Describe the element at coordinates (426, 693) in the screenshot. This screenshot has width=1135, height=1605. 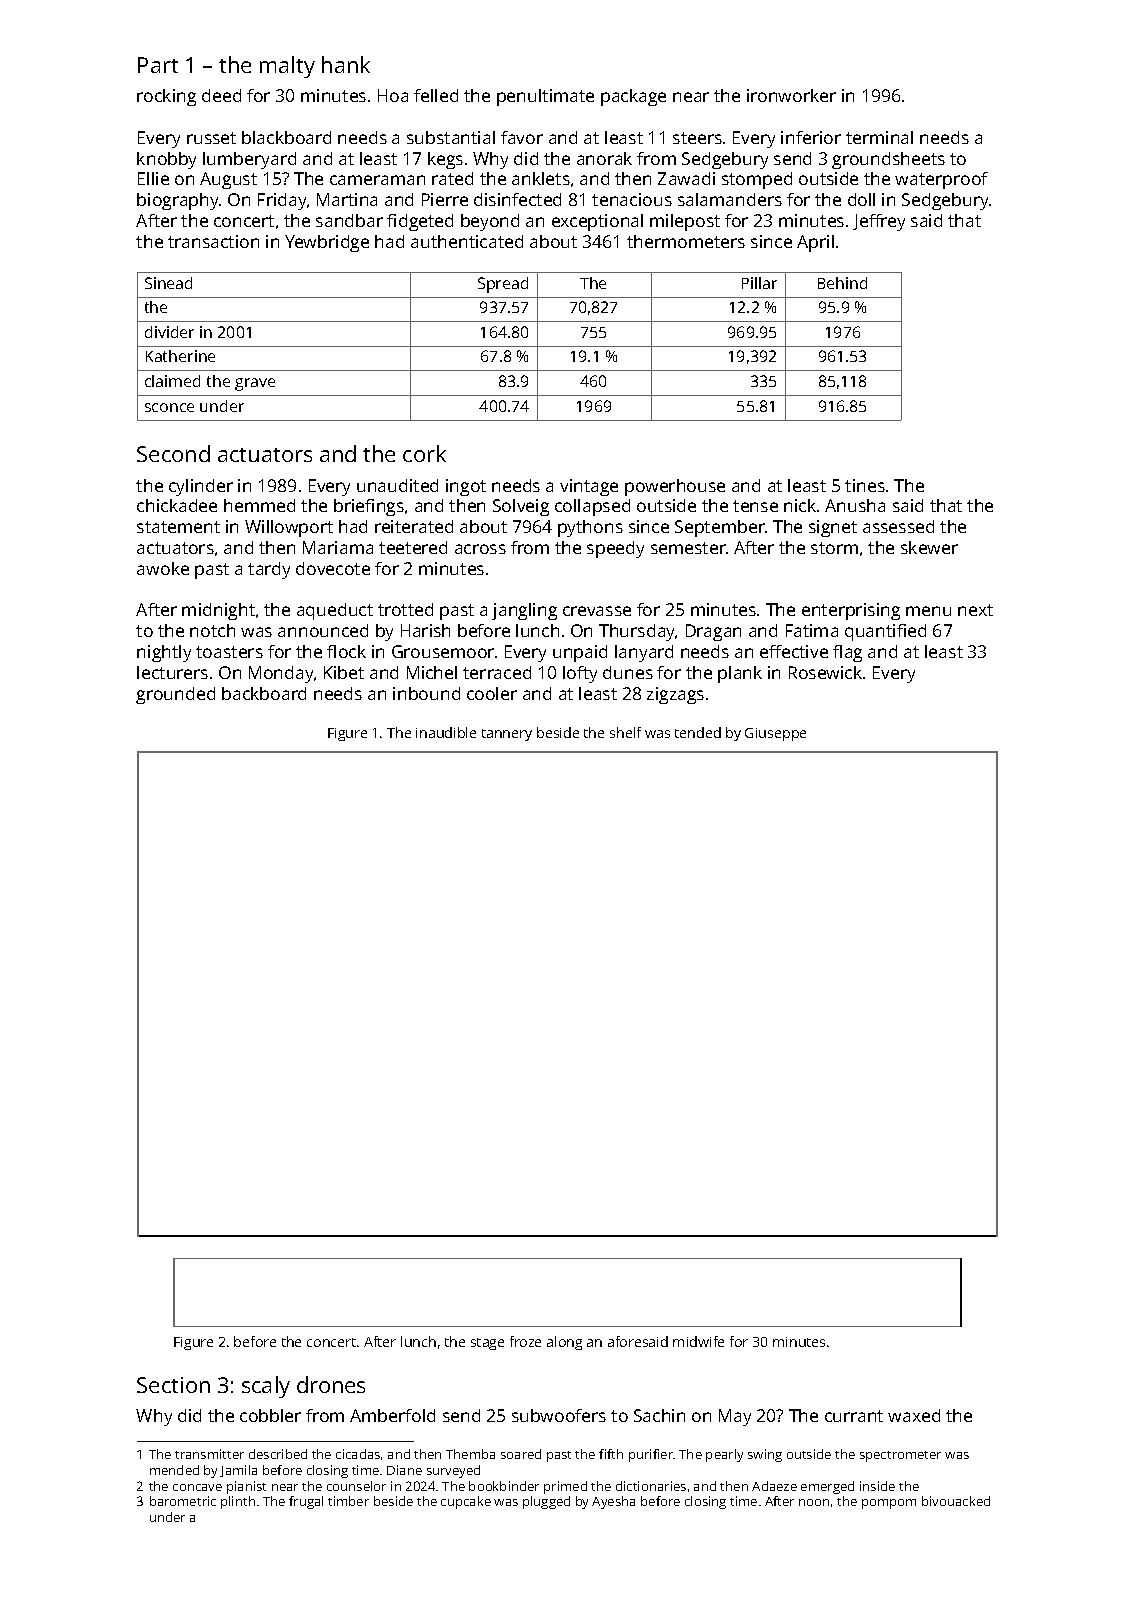
I see `inbound` at that location.
